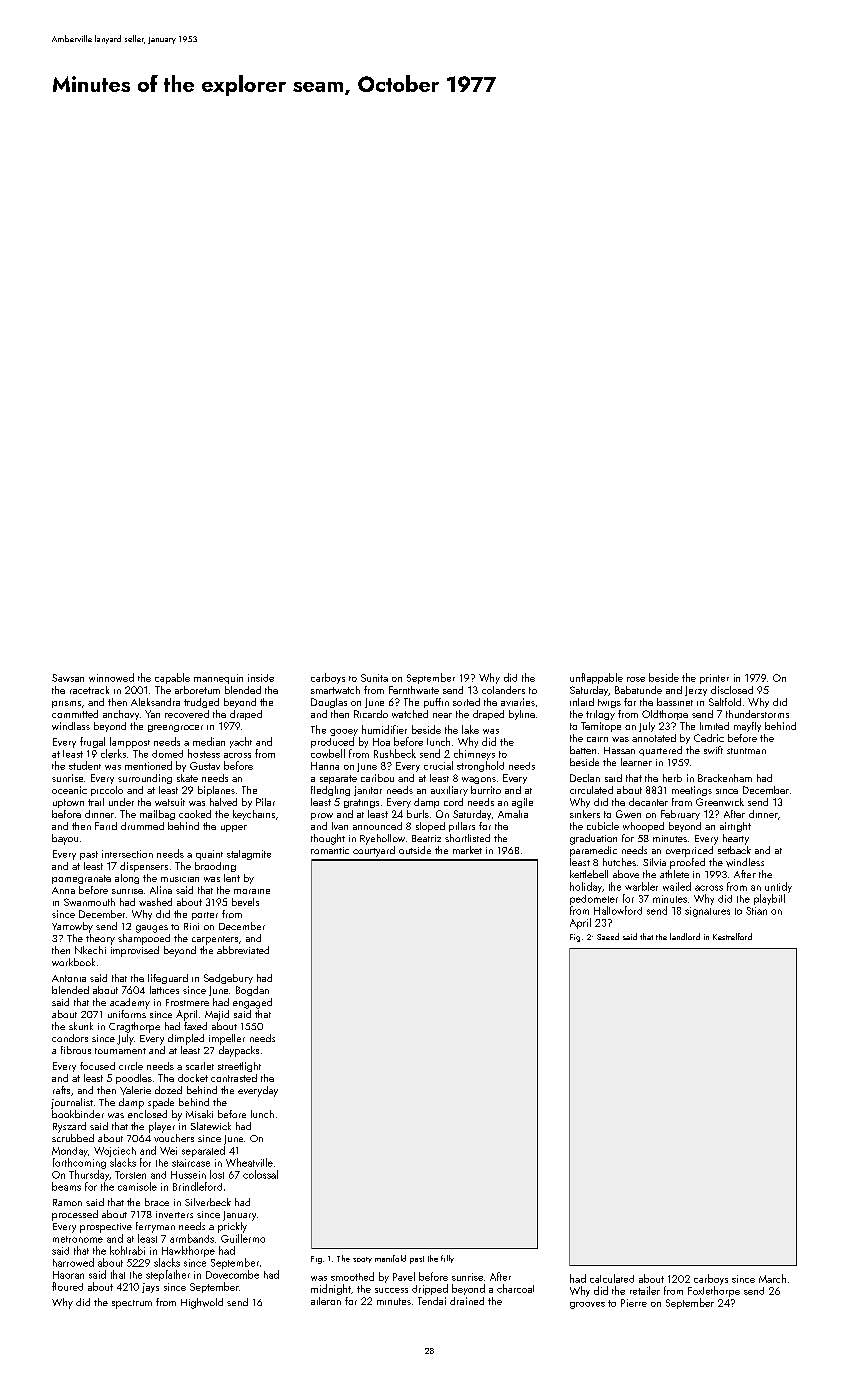 This screenshot has width=849, height=1400. I want to click on March, so click(772, 1278).
